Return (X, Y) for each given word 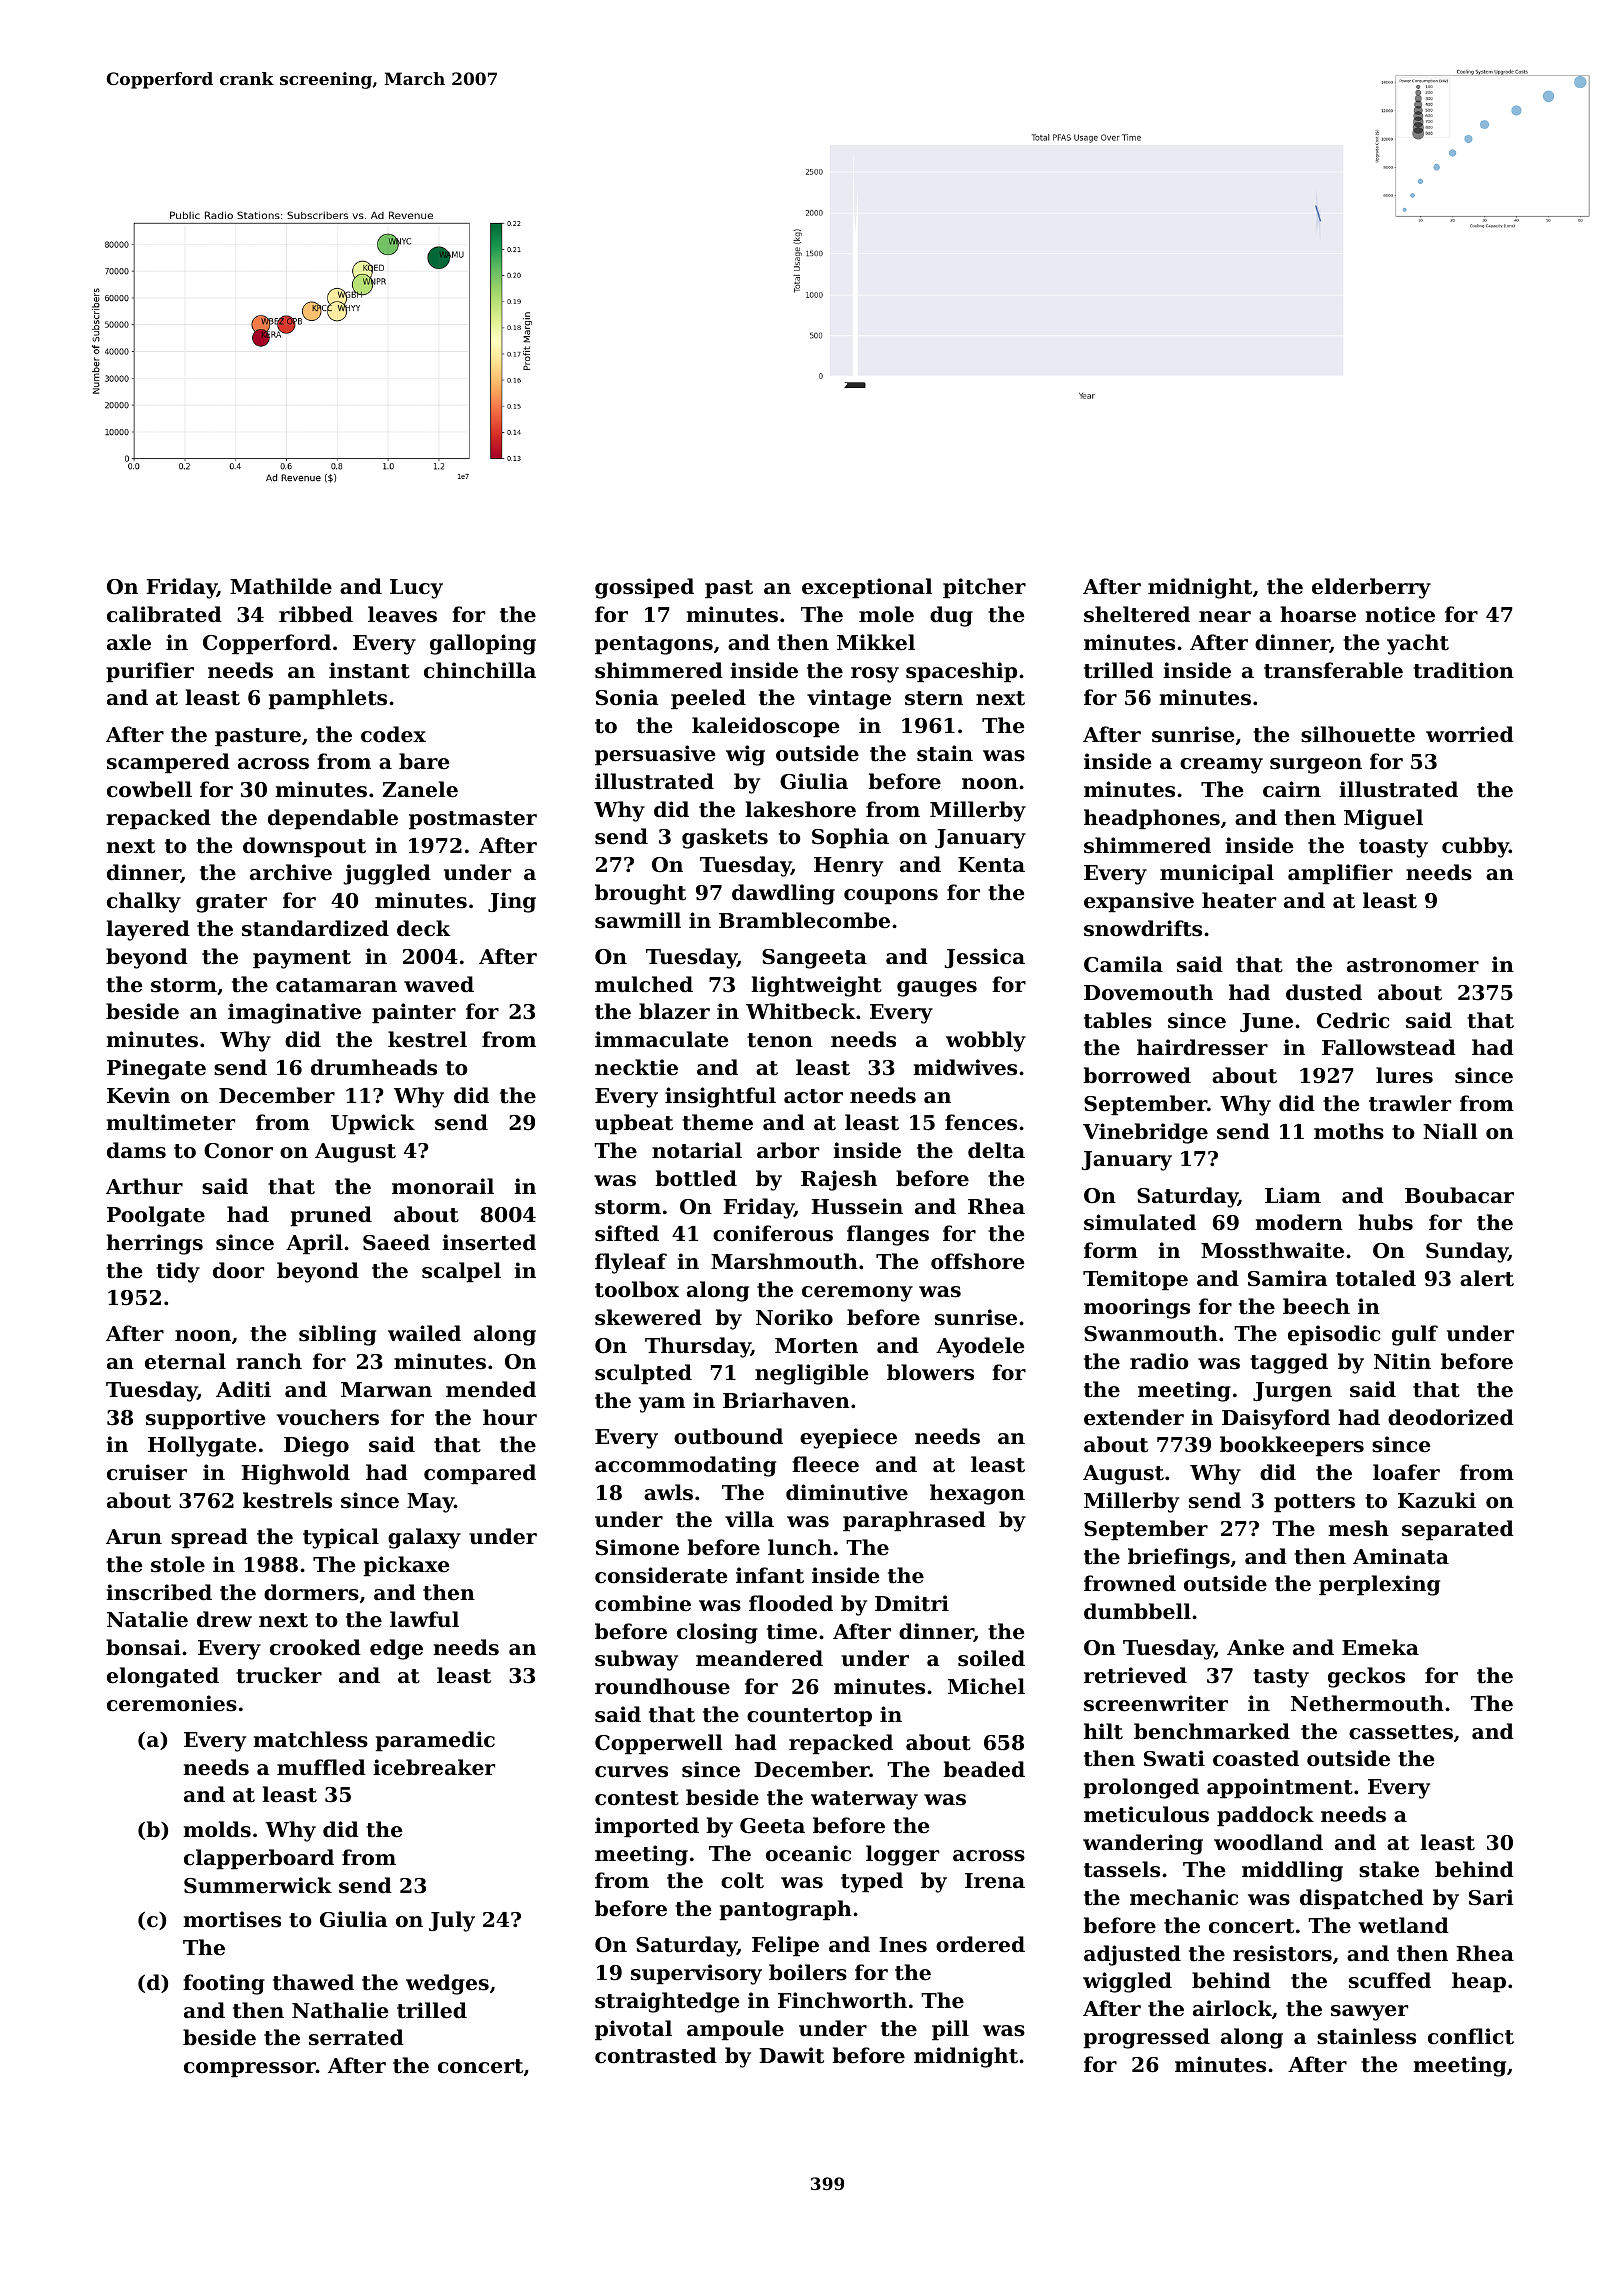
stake (1389, 1869)
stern (934, 698)
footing (224, 1984)
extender (1134, 1417)
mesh (1358, 1528)
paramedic (435, 1741)
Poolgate (156, 1216)
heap (1479, 1982)
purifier (150, 672)
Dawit (791, 2055)
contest (637, 1798)
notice (1400, 614)
